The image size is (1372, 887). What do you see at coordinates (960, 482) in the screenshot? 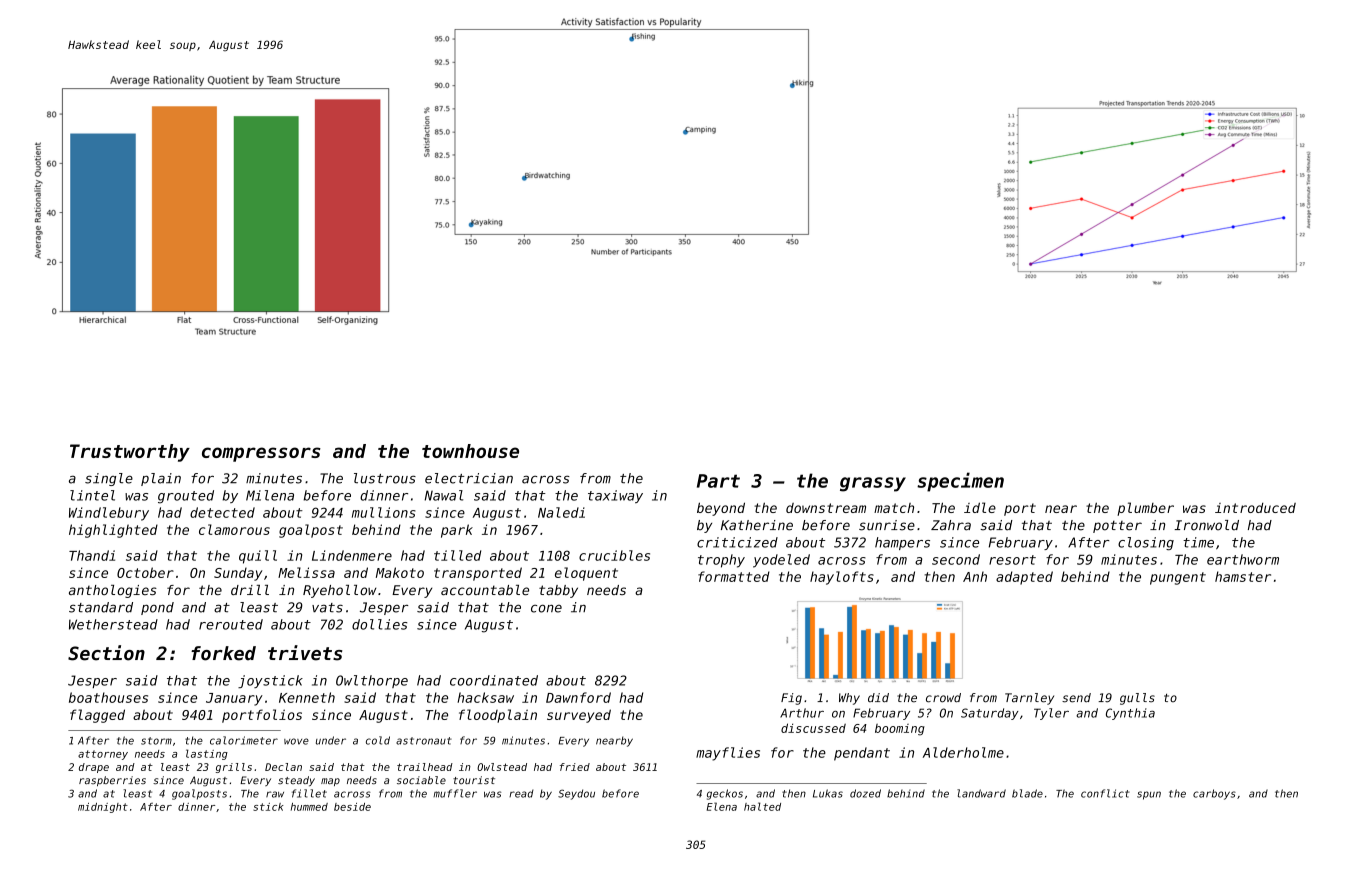
I see `specimen` at bounding box center [960, 482].
